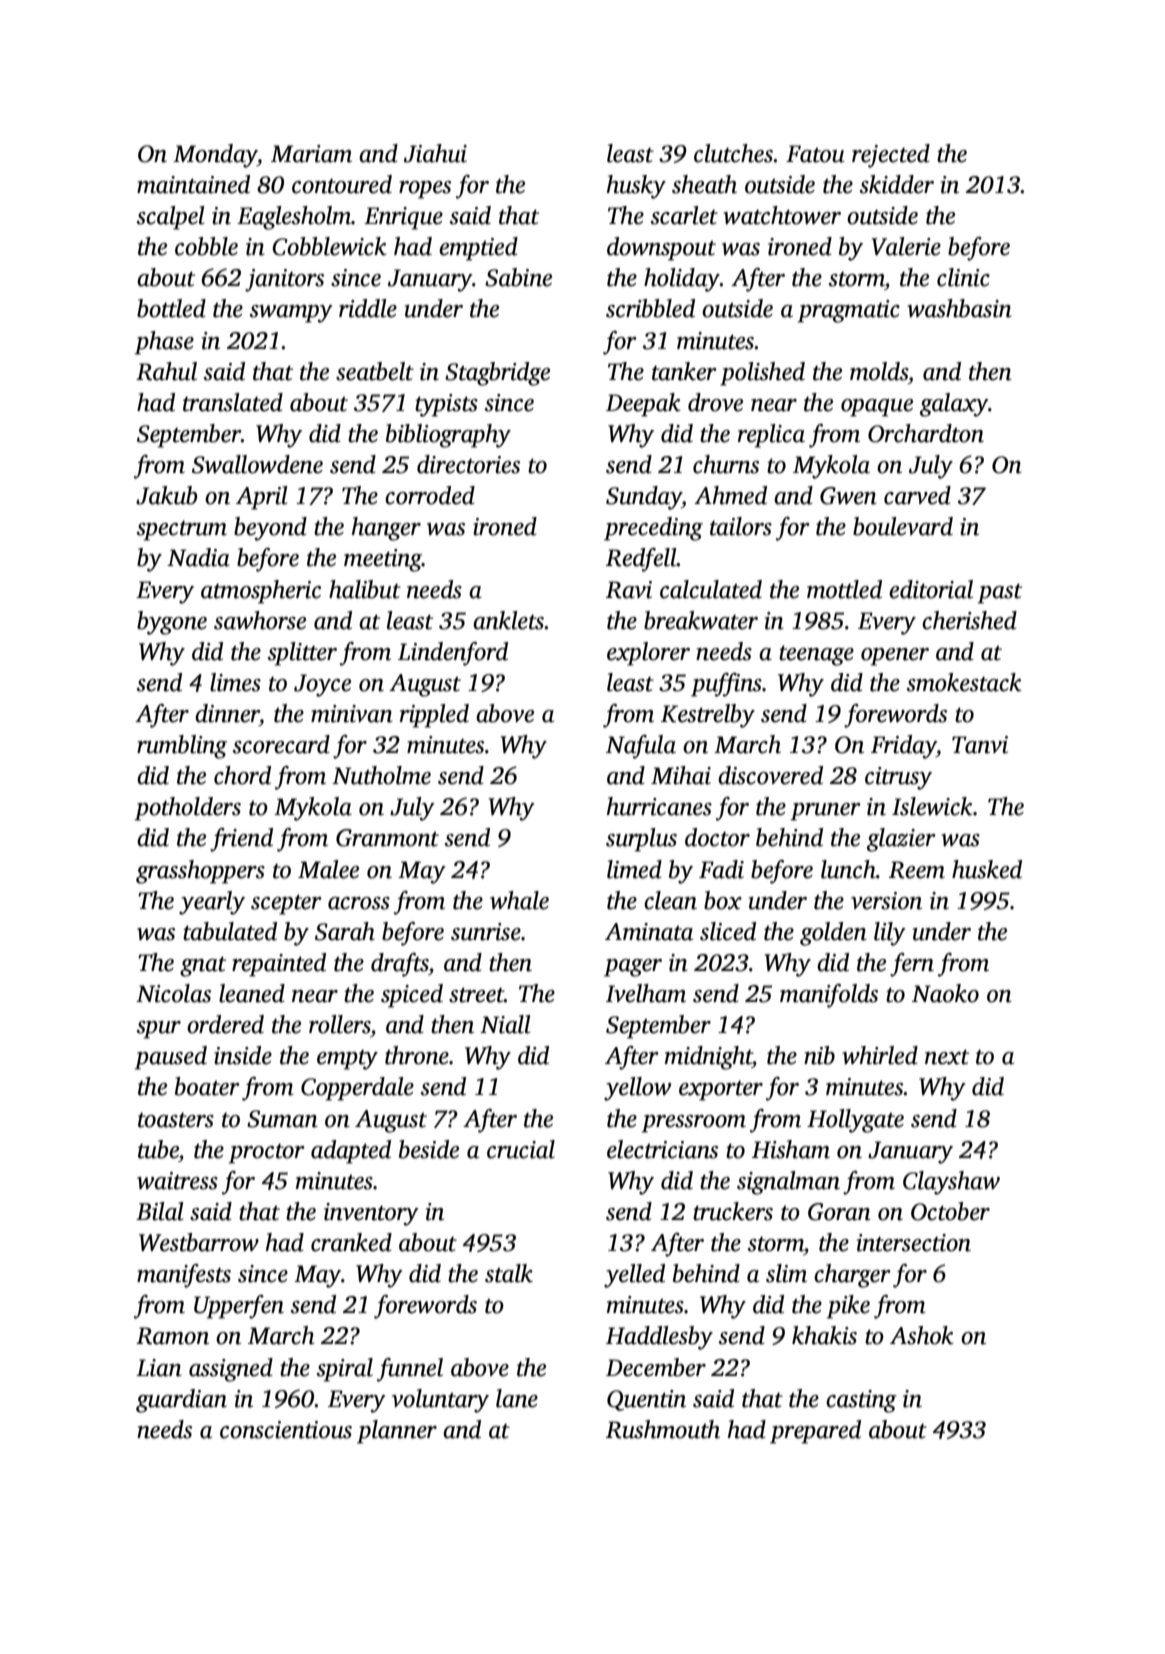  What do you see at coordinates (912, 965) in the image?
I see `fern` at bounding box center [912, 965].
